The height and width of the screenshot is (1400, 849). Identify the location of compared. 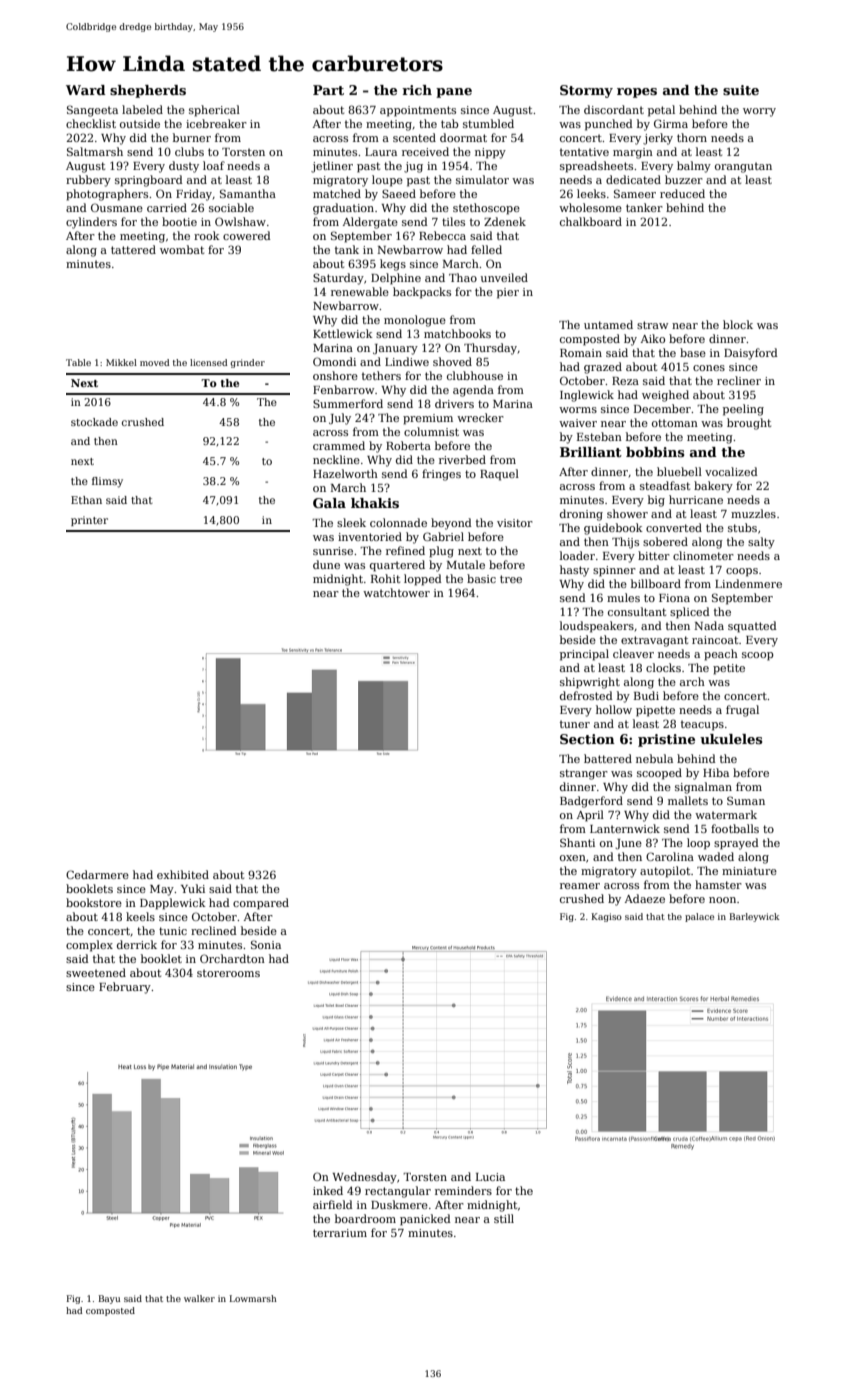
(261, 904).
